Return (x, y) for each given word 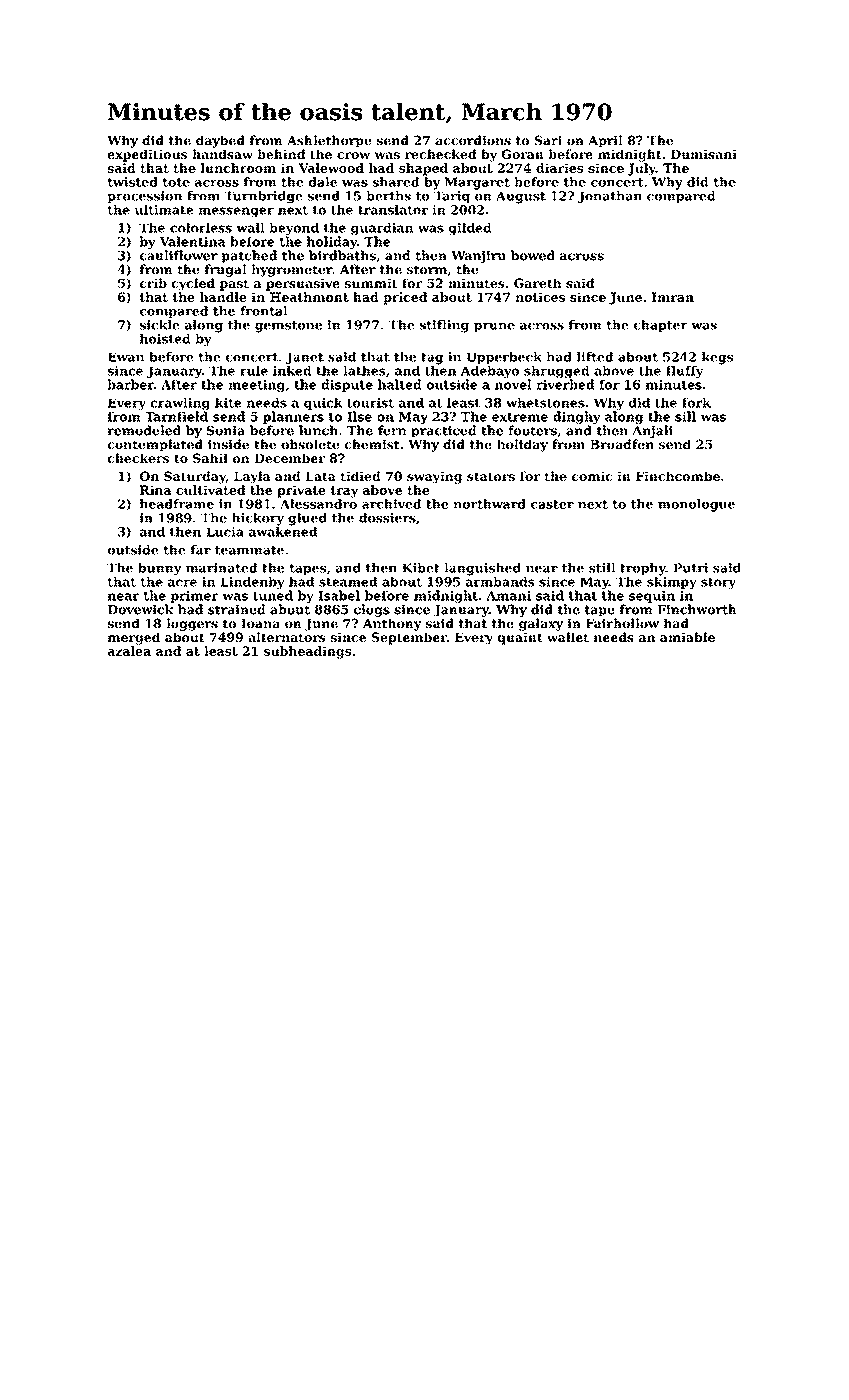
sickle (160, 325)
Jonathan (610, 197)
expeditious (147, 155)
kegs (717, 358)
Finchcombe (678, 476)
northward (489, 504)
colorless (201, 228)
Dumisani (704, 154)
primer (194, 597)
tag (432, 359)
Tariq (452, 197)
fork (696, 403)
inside (228, 444)
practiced (443, 431)
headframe (177, 504)
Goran (523, 154)
